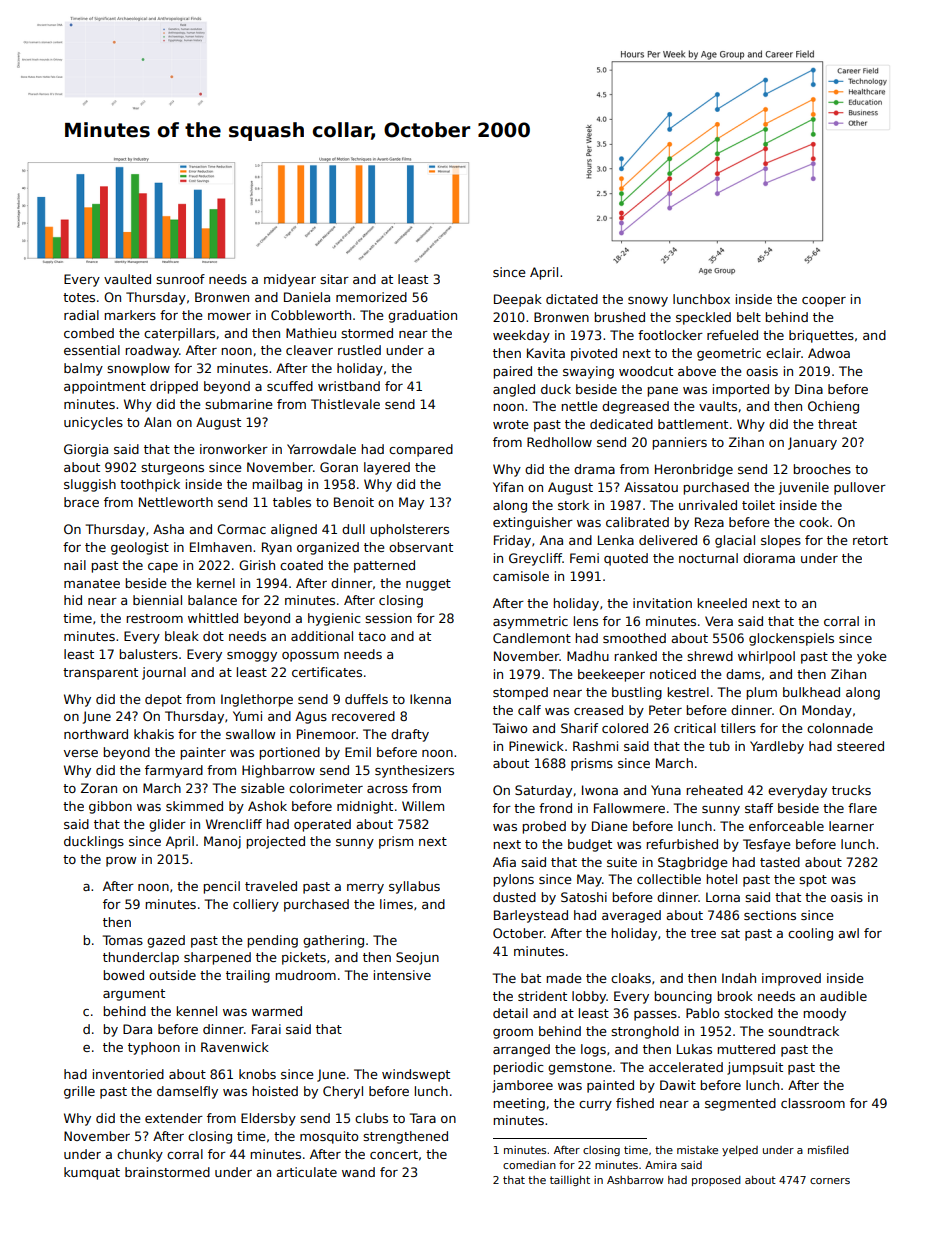  Describe the element at coordinates (174, 1118) in the screenshot. I see `extender` at that location.
